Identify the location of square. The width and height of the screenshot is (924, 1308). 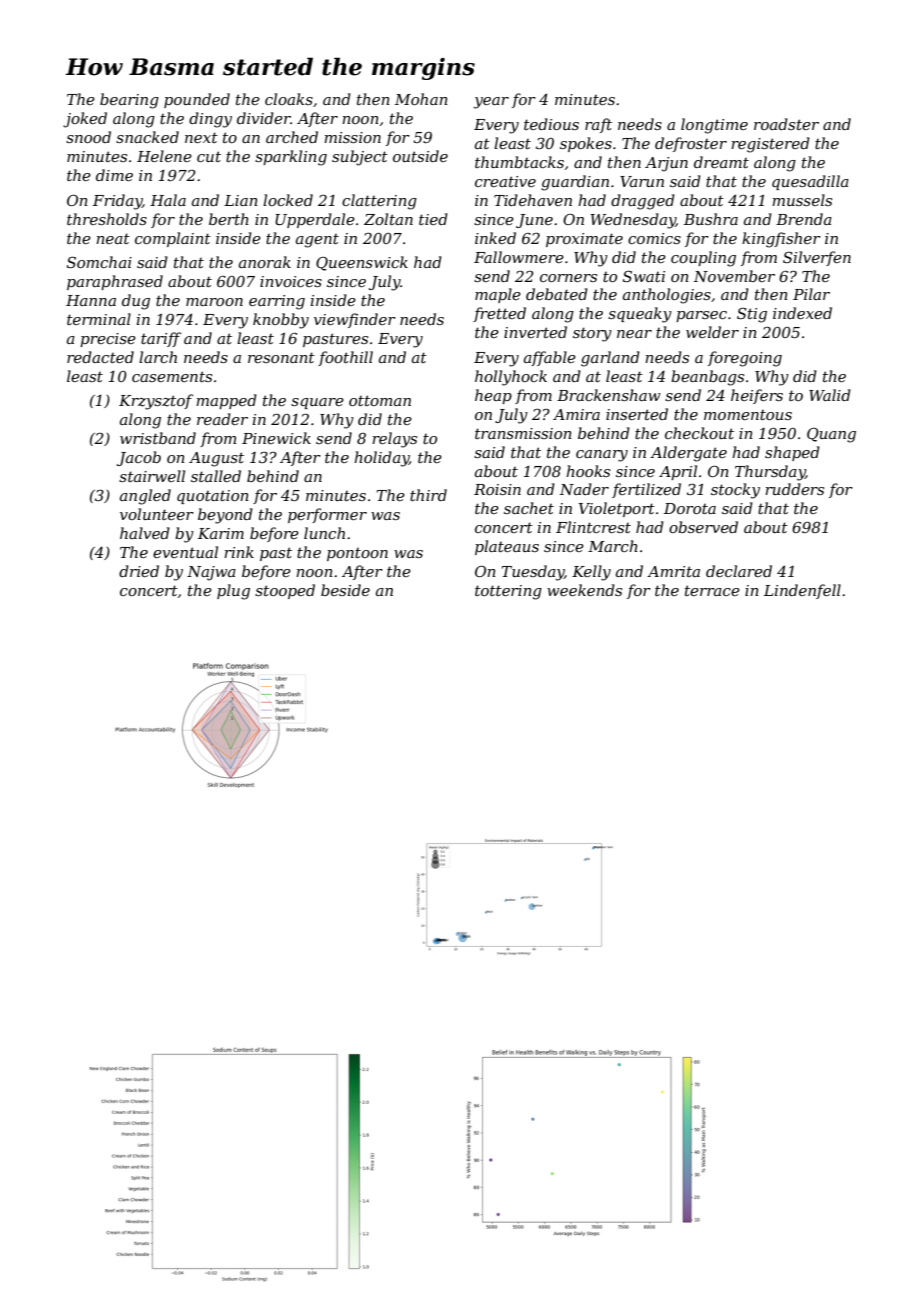
(317, 403).
